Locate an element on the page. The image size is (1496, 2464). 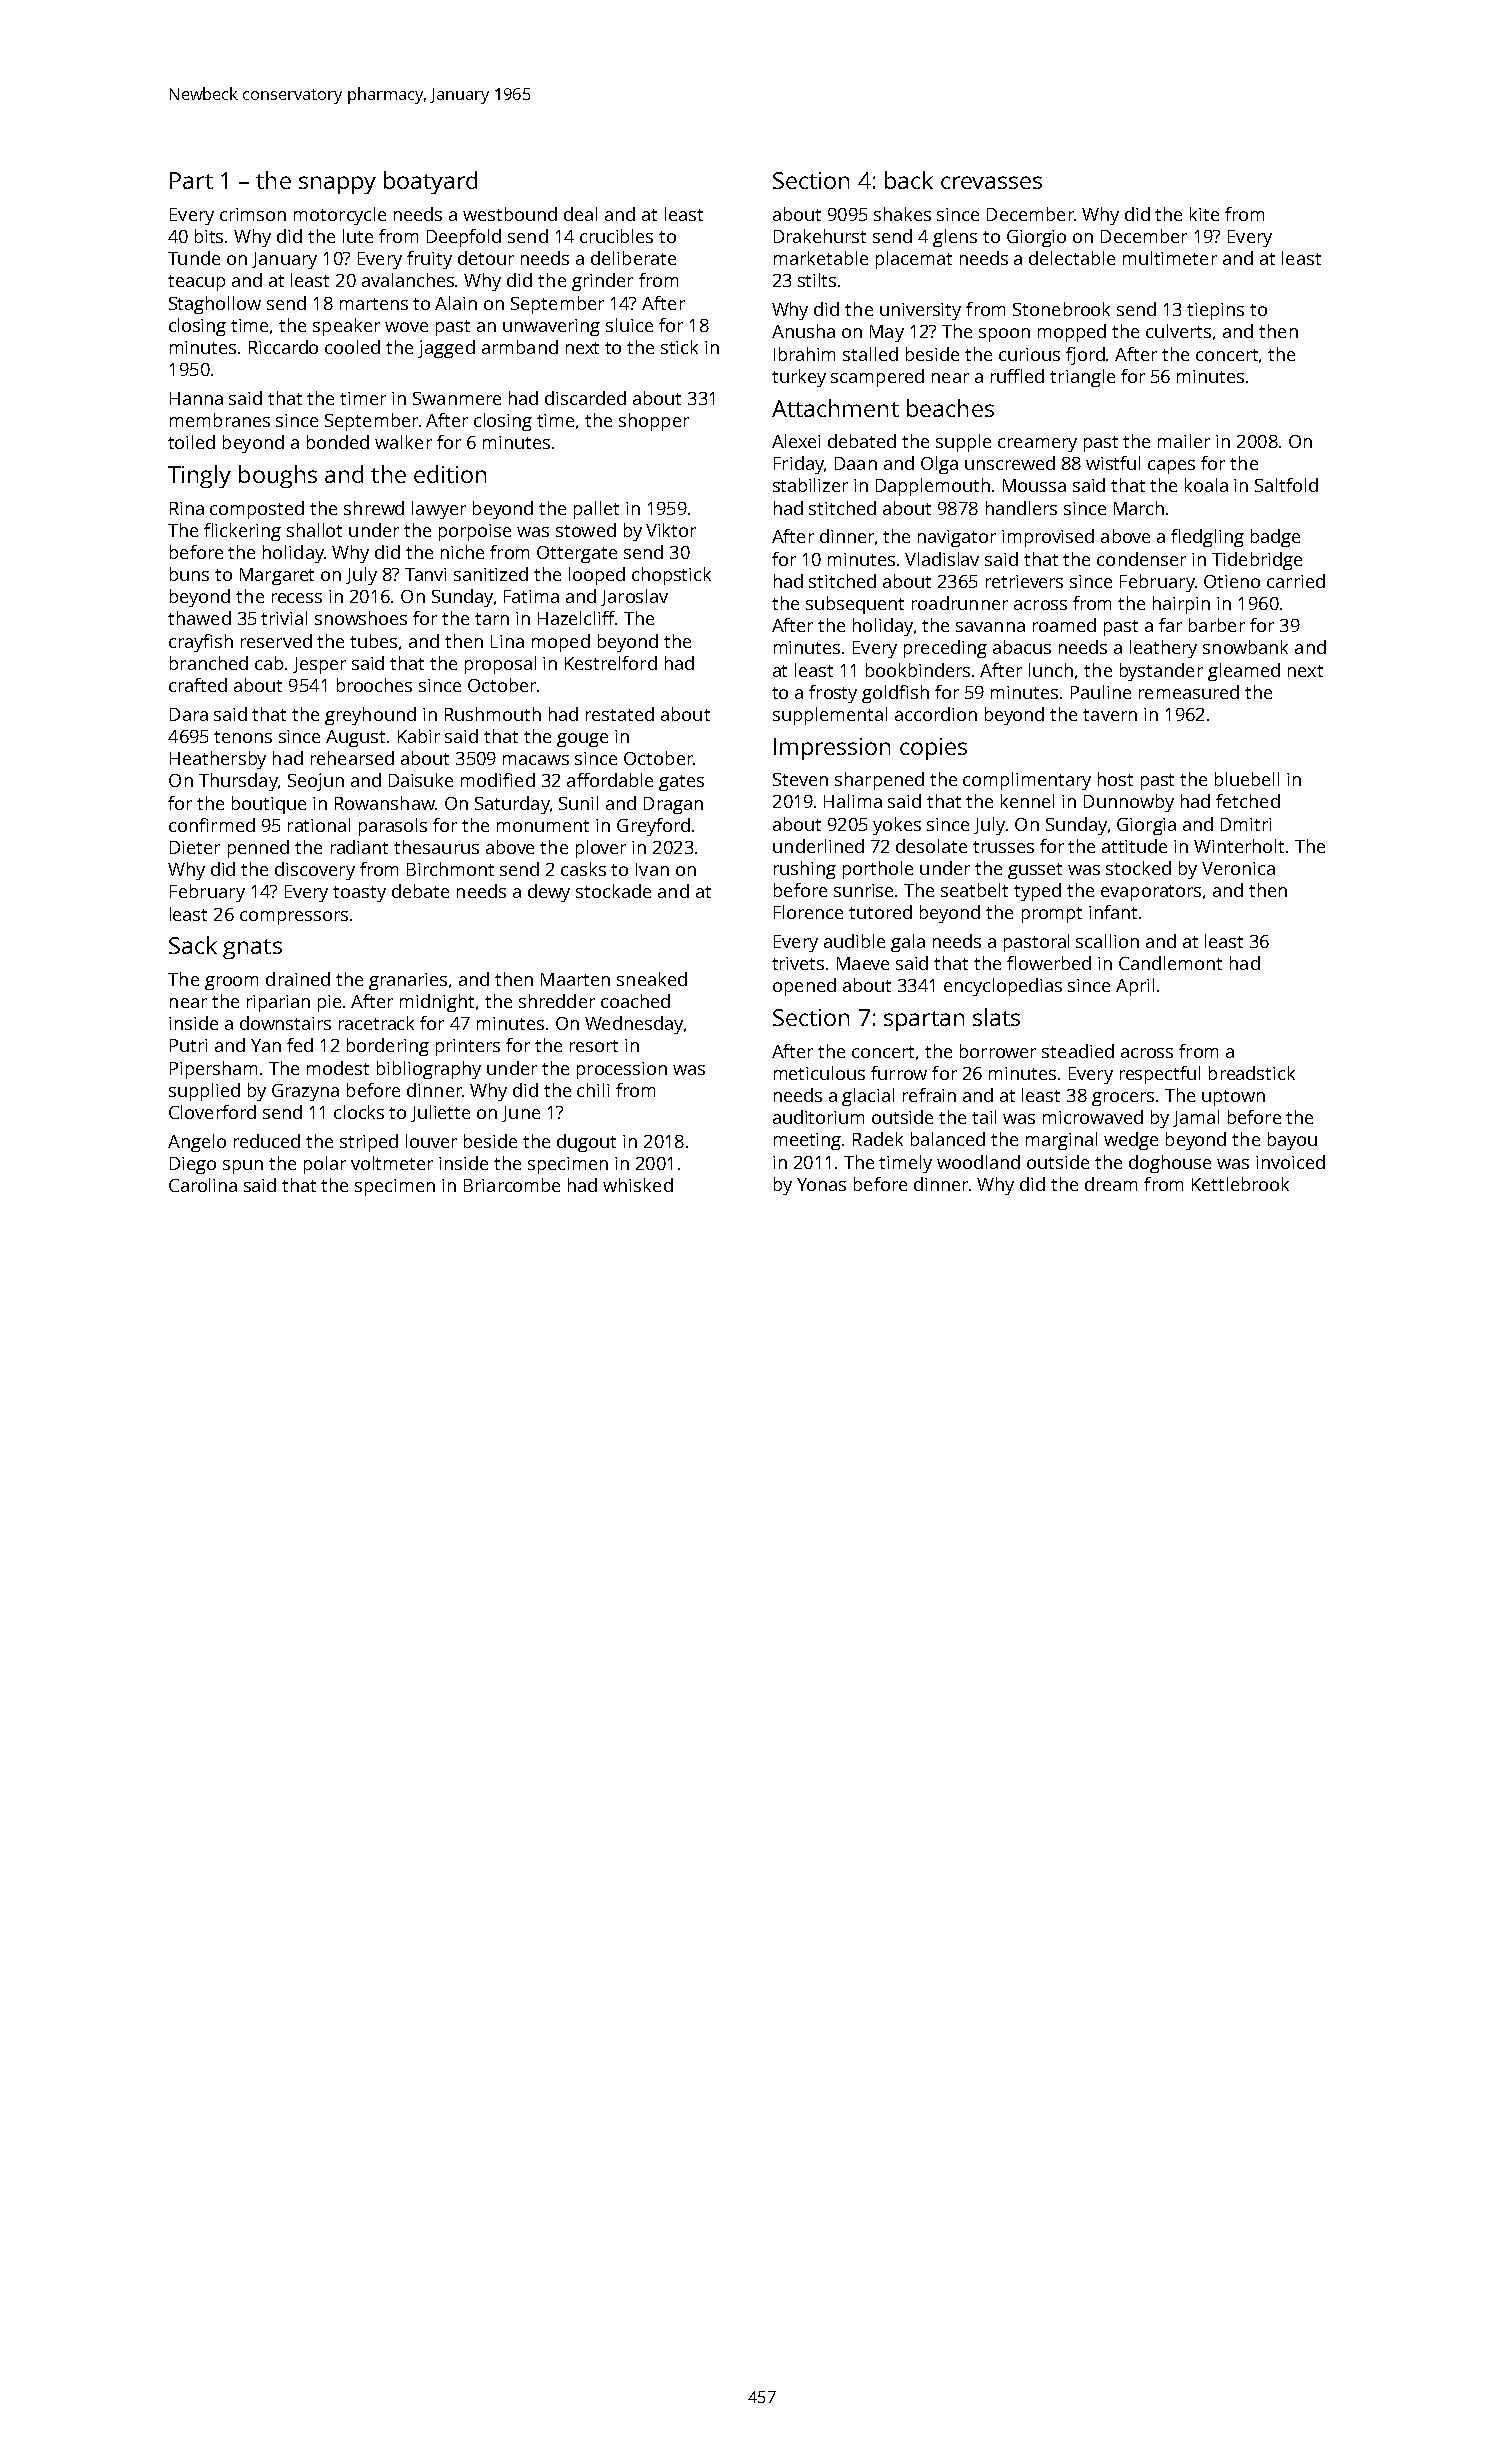
koala is located at coordinates (1206, 485).
